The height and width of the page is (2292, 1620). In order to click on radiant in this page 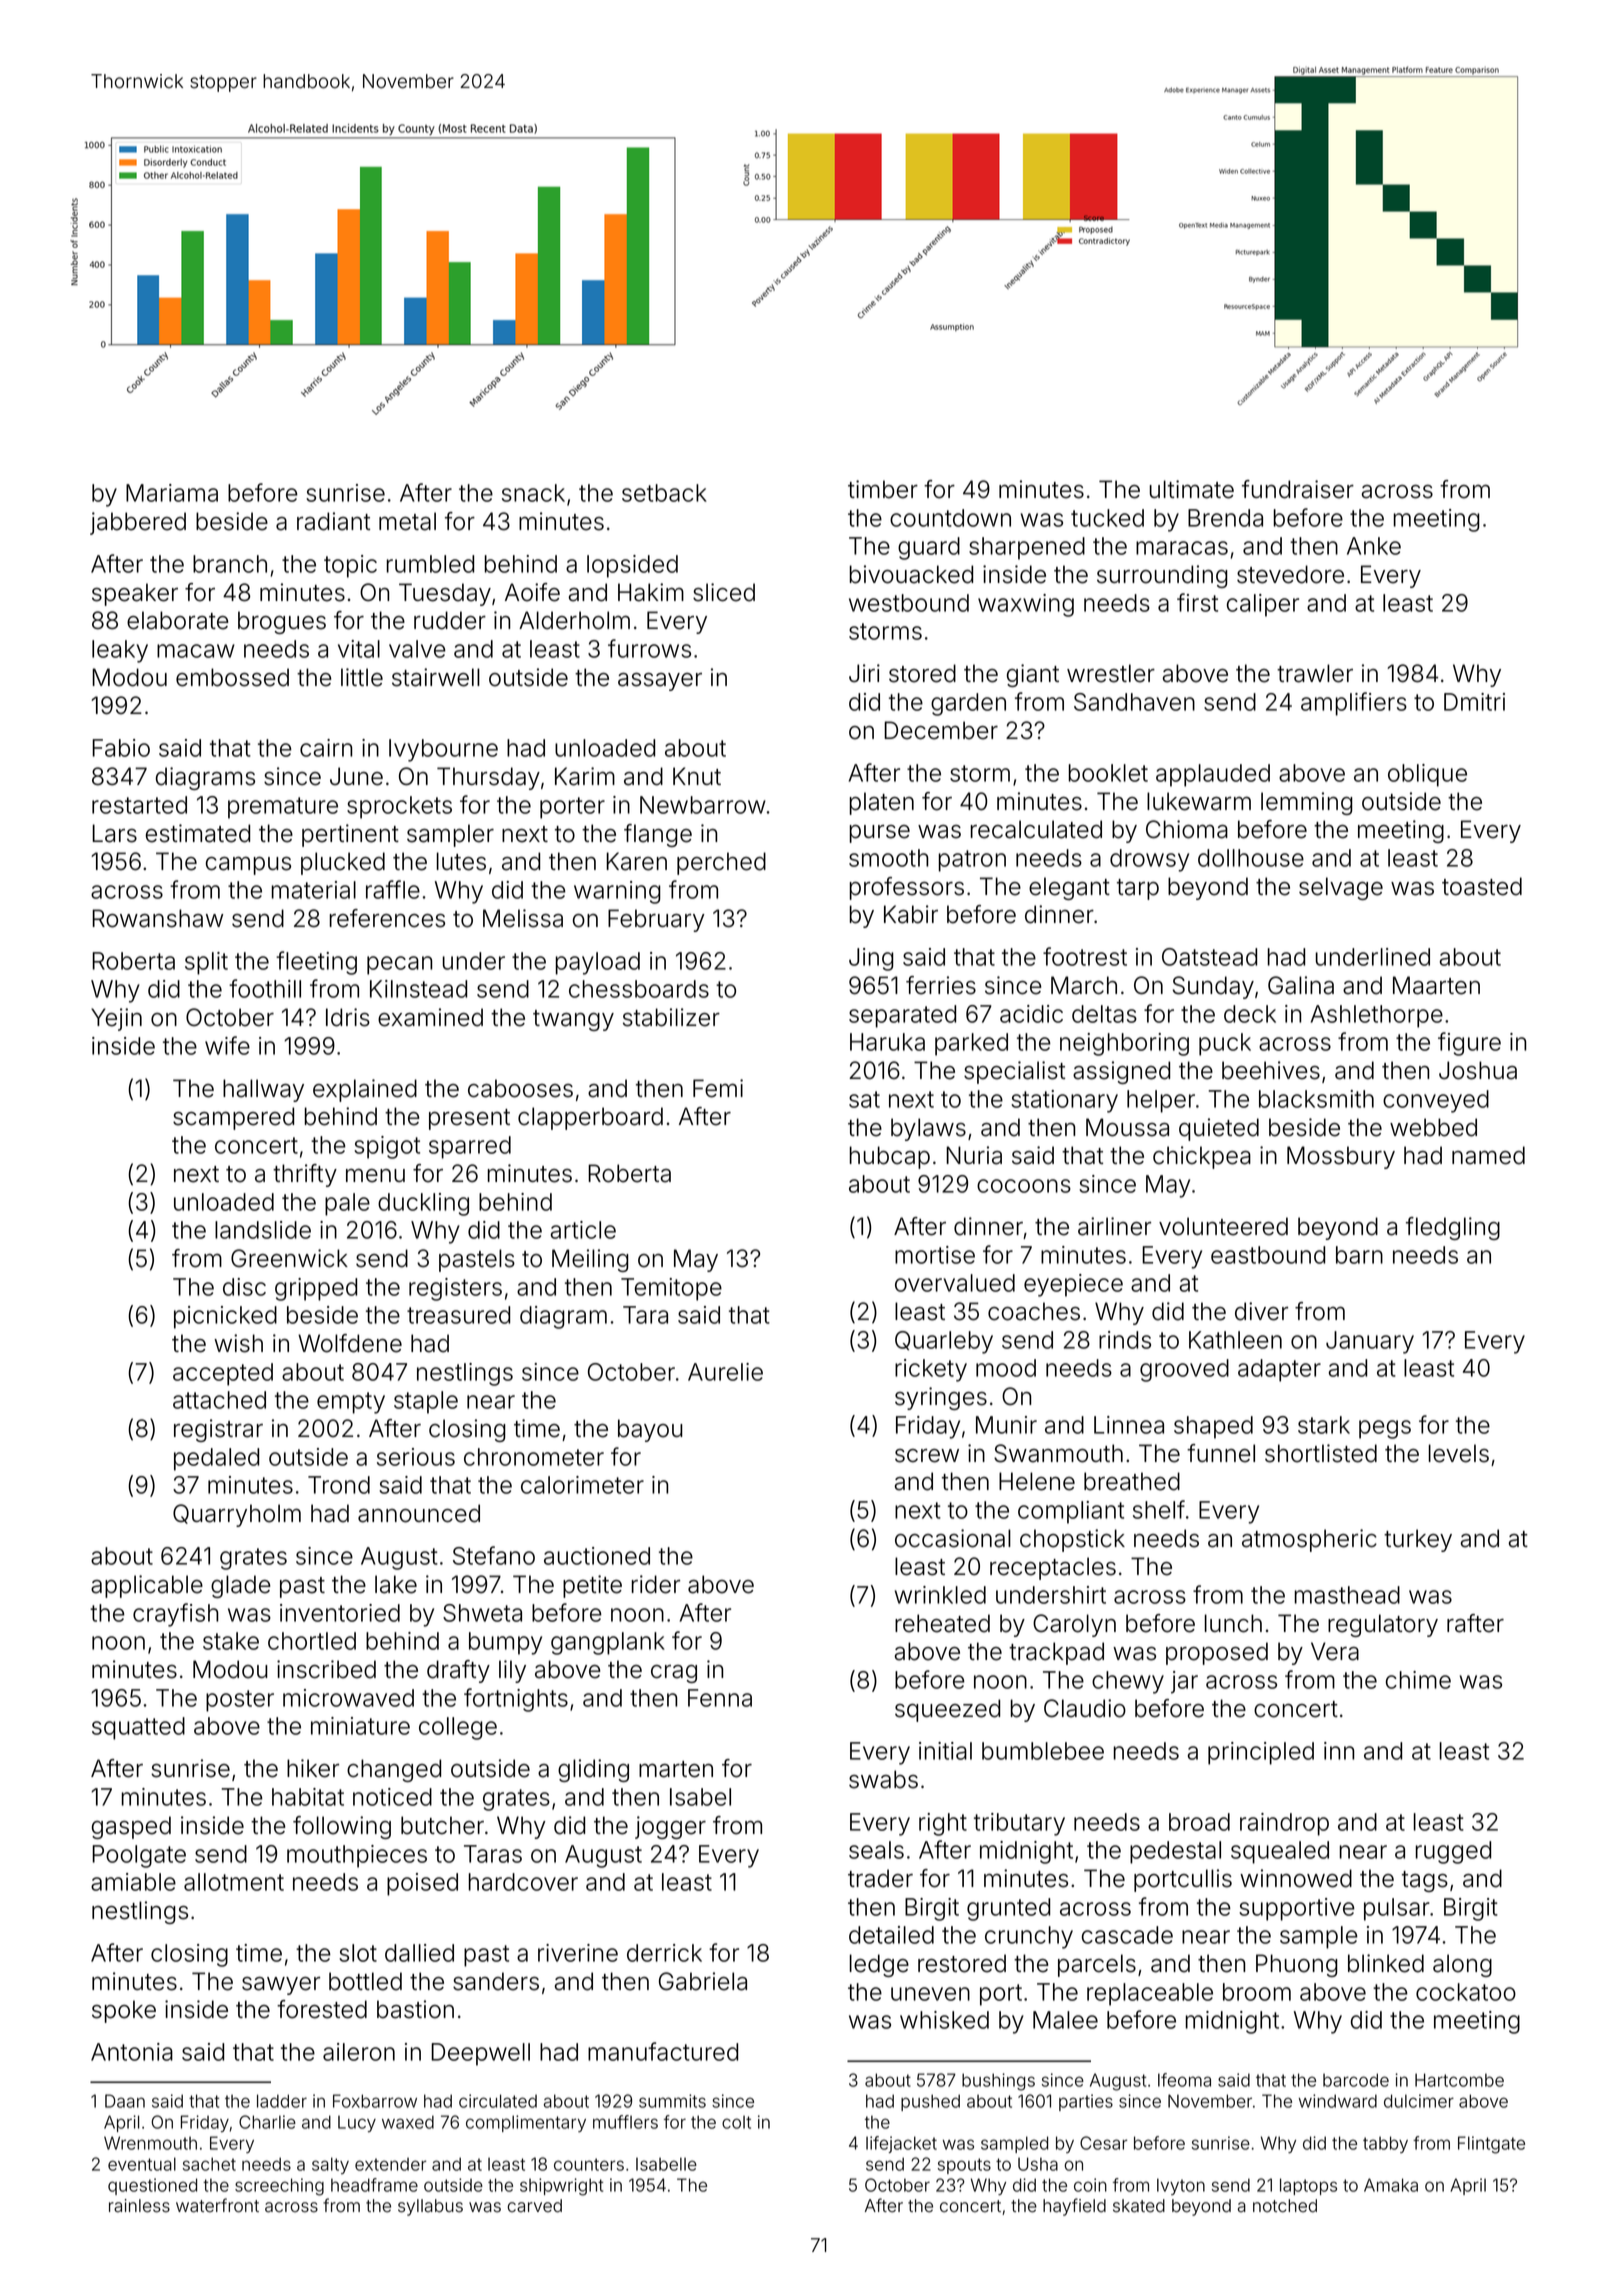, I will do `click(333, 521)`.
